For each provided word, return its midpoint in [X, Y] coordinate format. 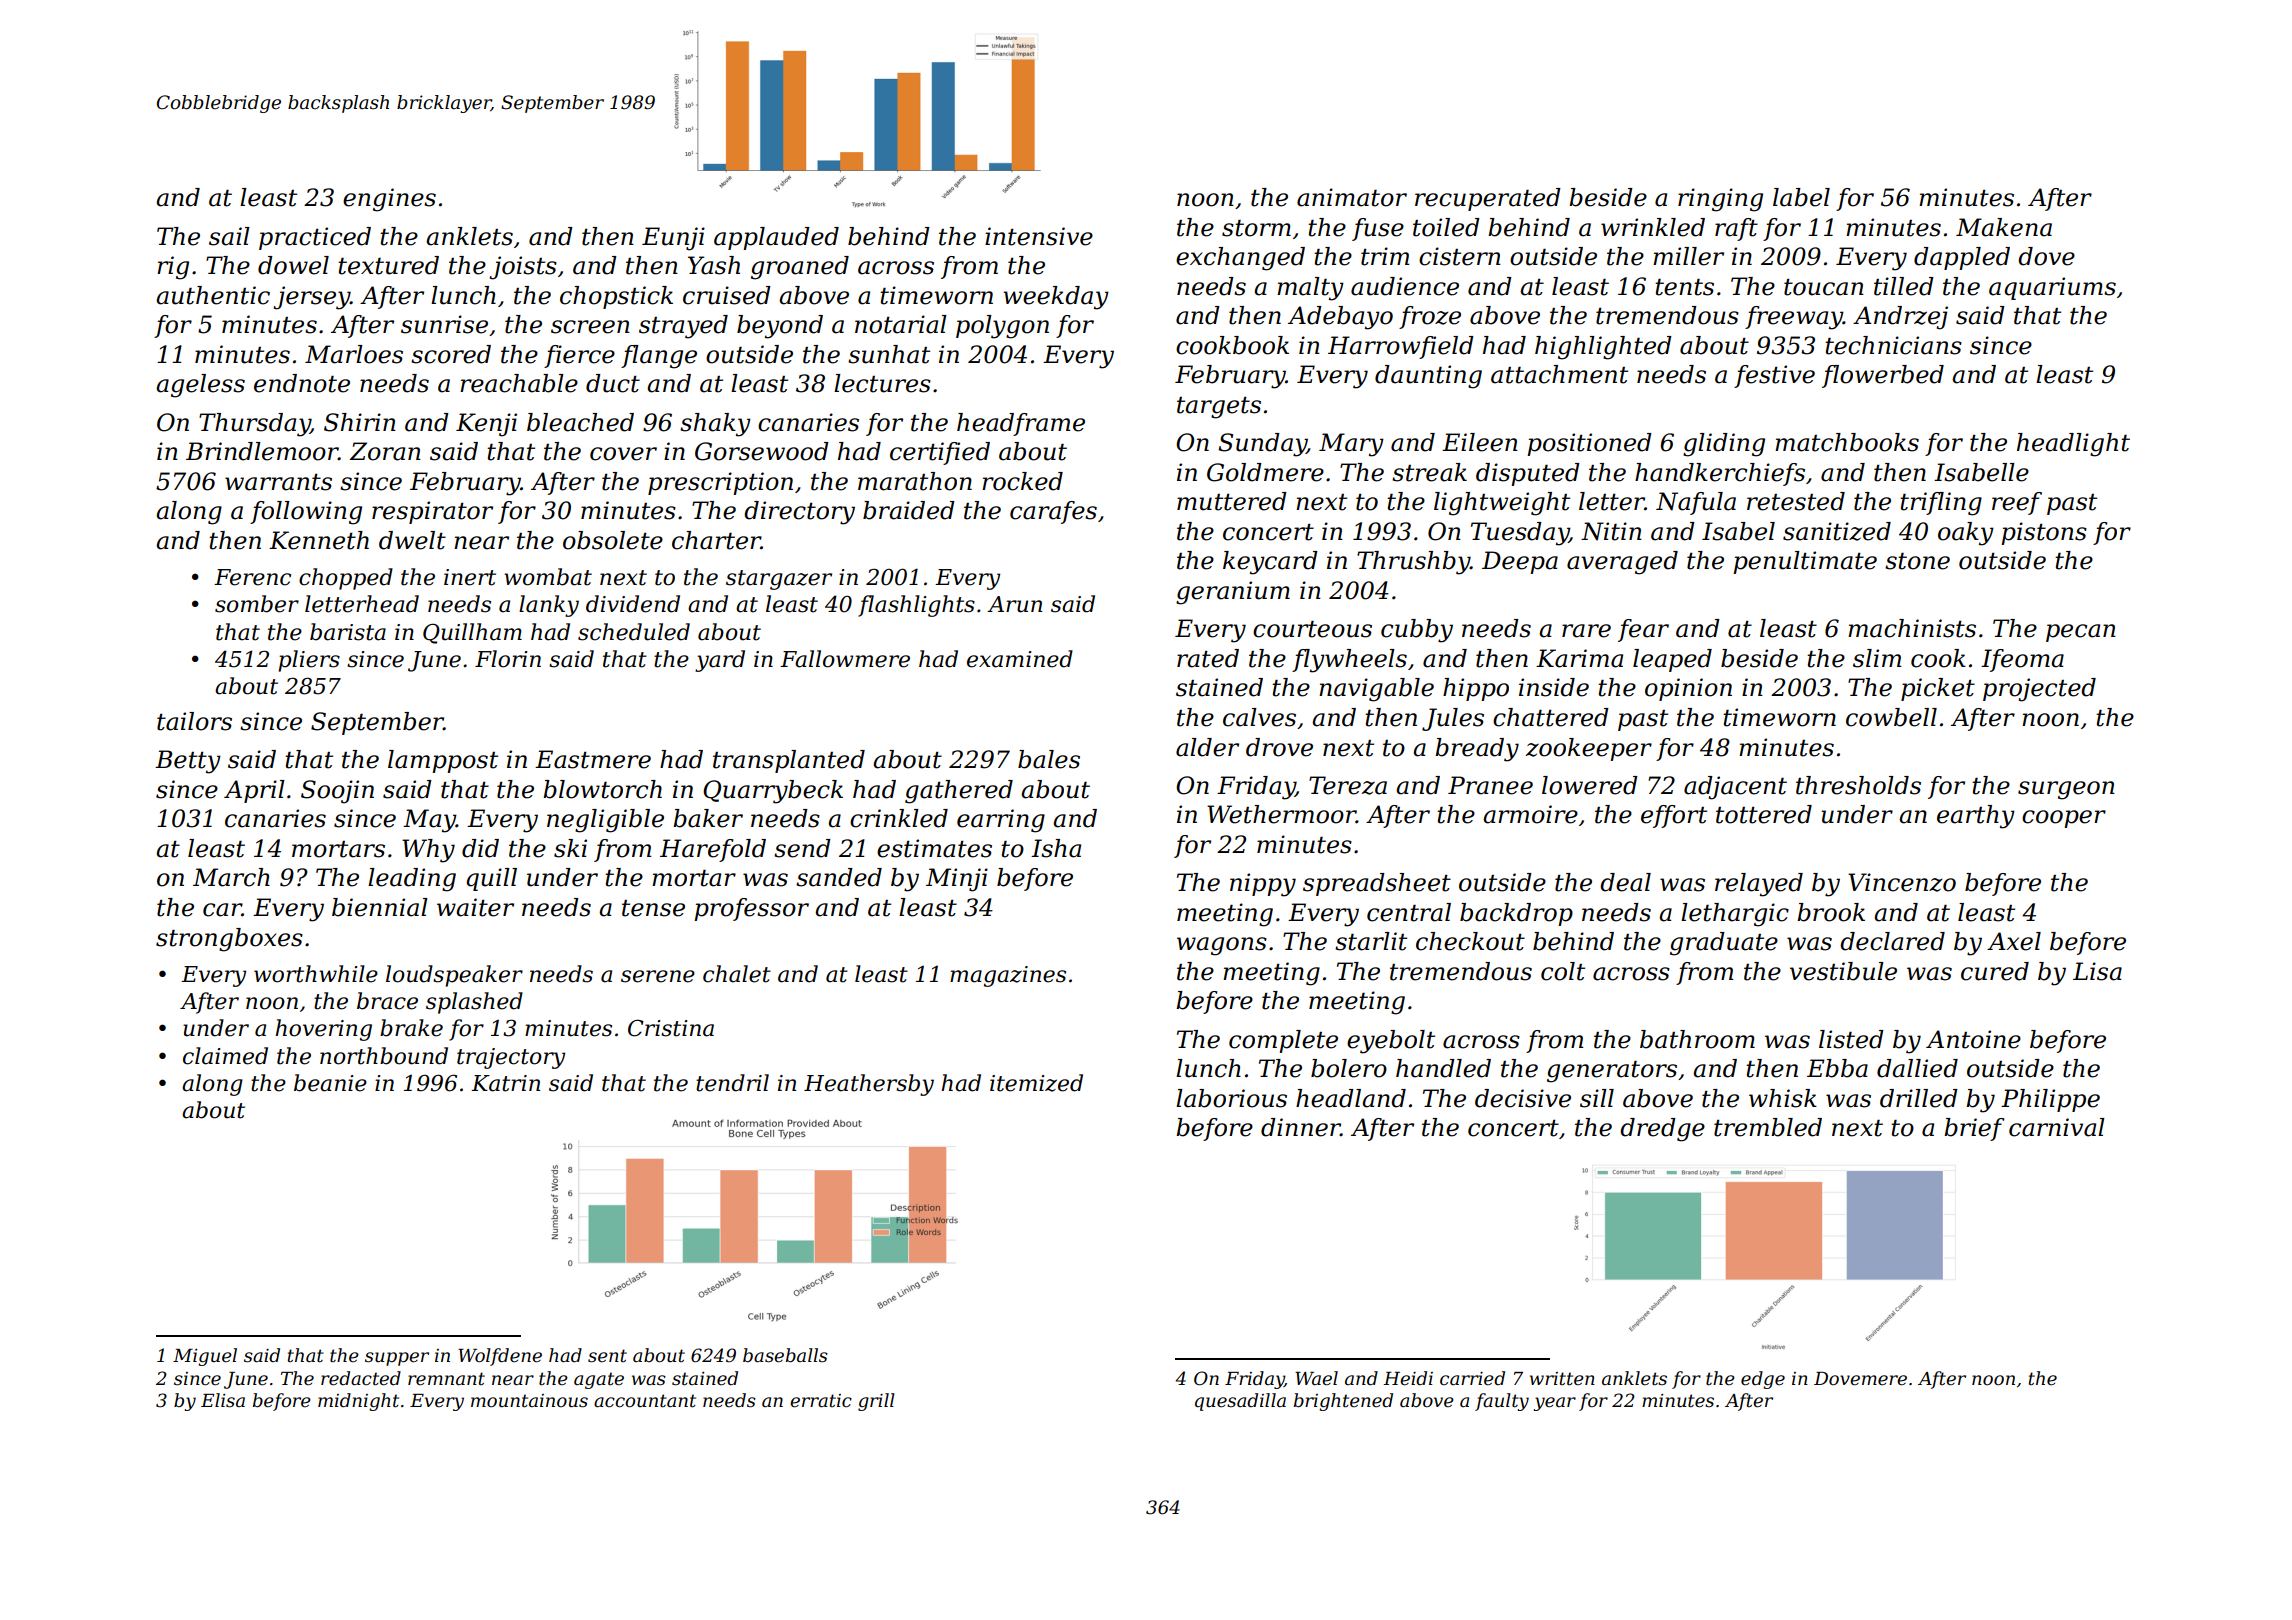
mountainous [529, 1401]
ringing [1720, 200]
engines [389, 200]
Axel [2014, 941]
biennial [380, 907]
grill [876, 1402]
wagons [1222, 946]
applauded [776, 238]
